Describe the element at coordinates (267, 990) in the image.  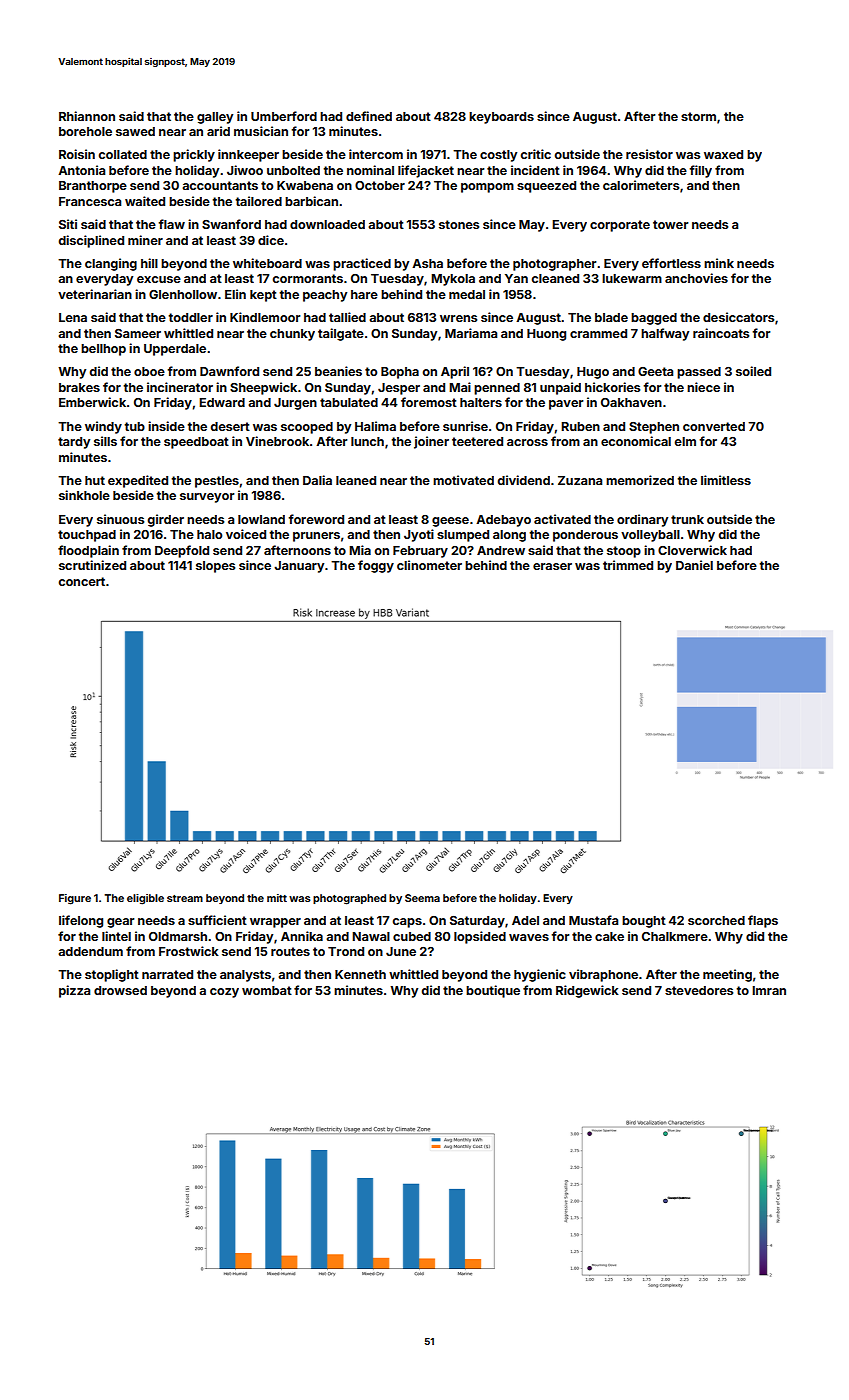
I see `wombat` at that location.
